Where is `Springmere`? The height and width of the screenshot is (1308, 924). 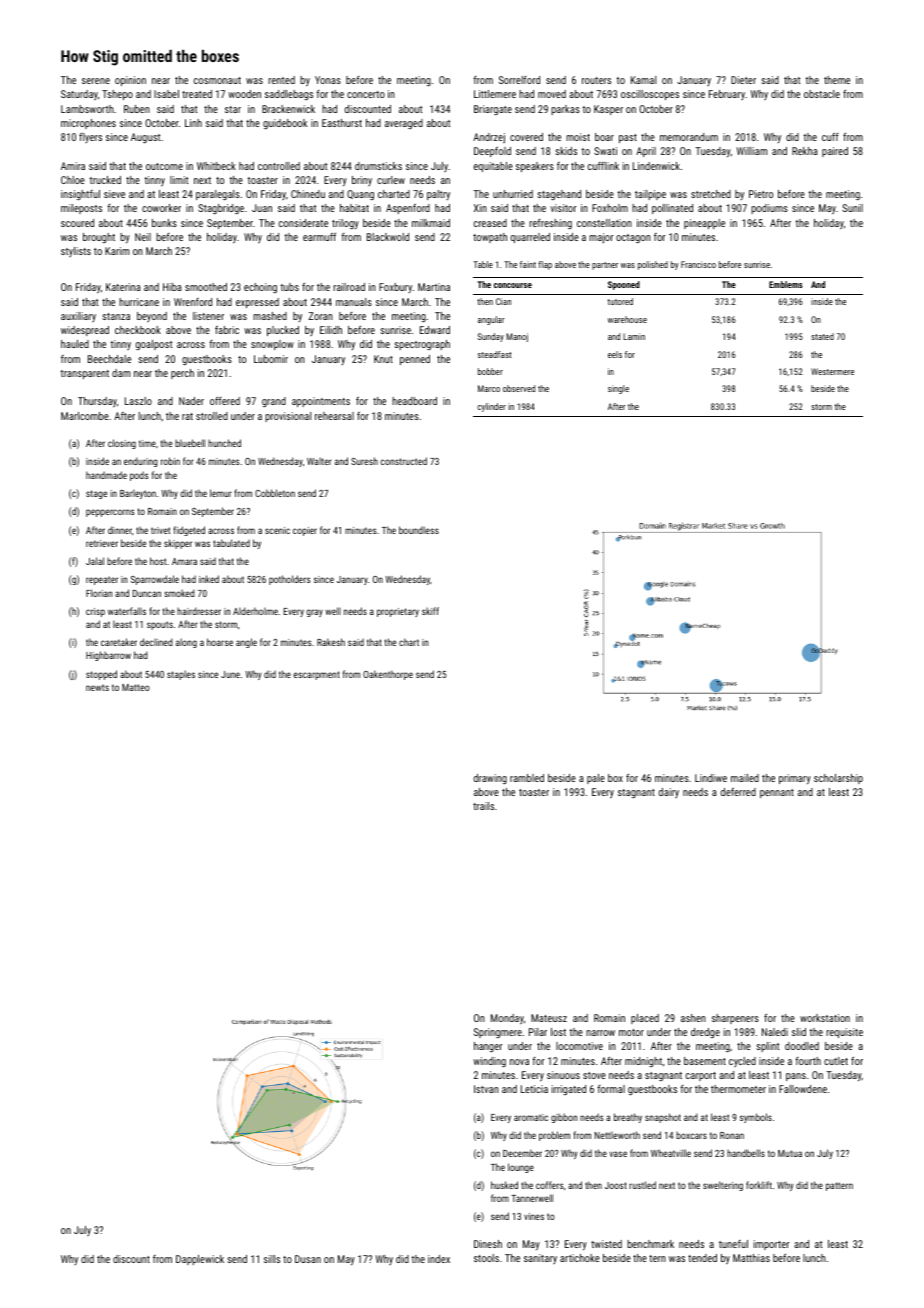
Springmere is located at coordinates (498, 1033).
